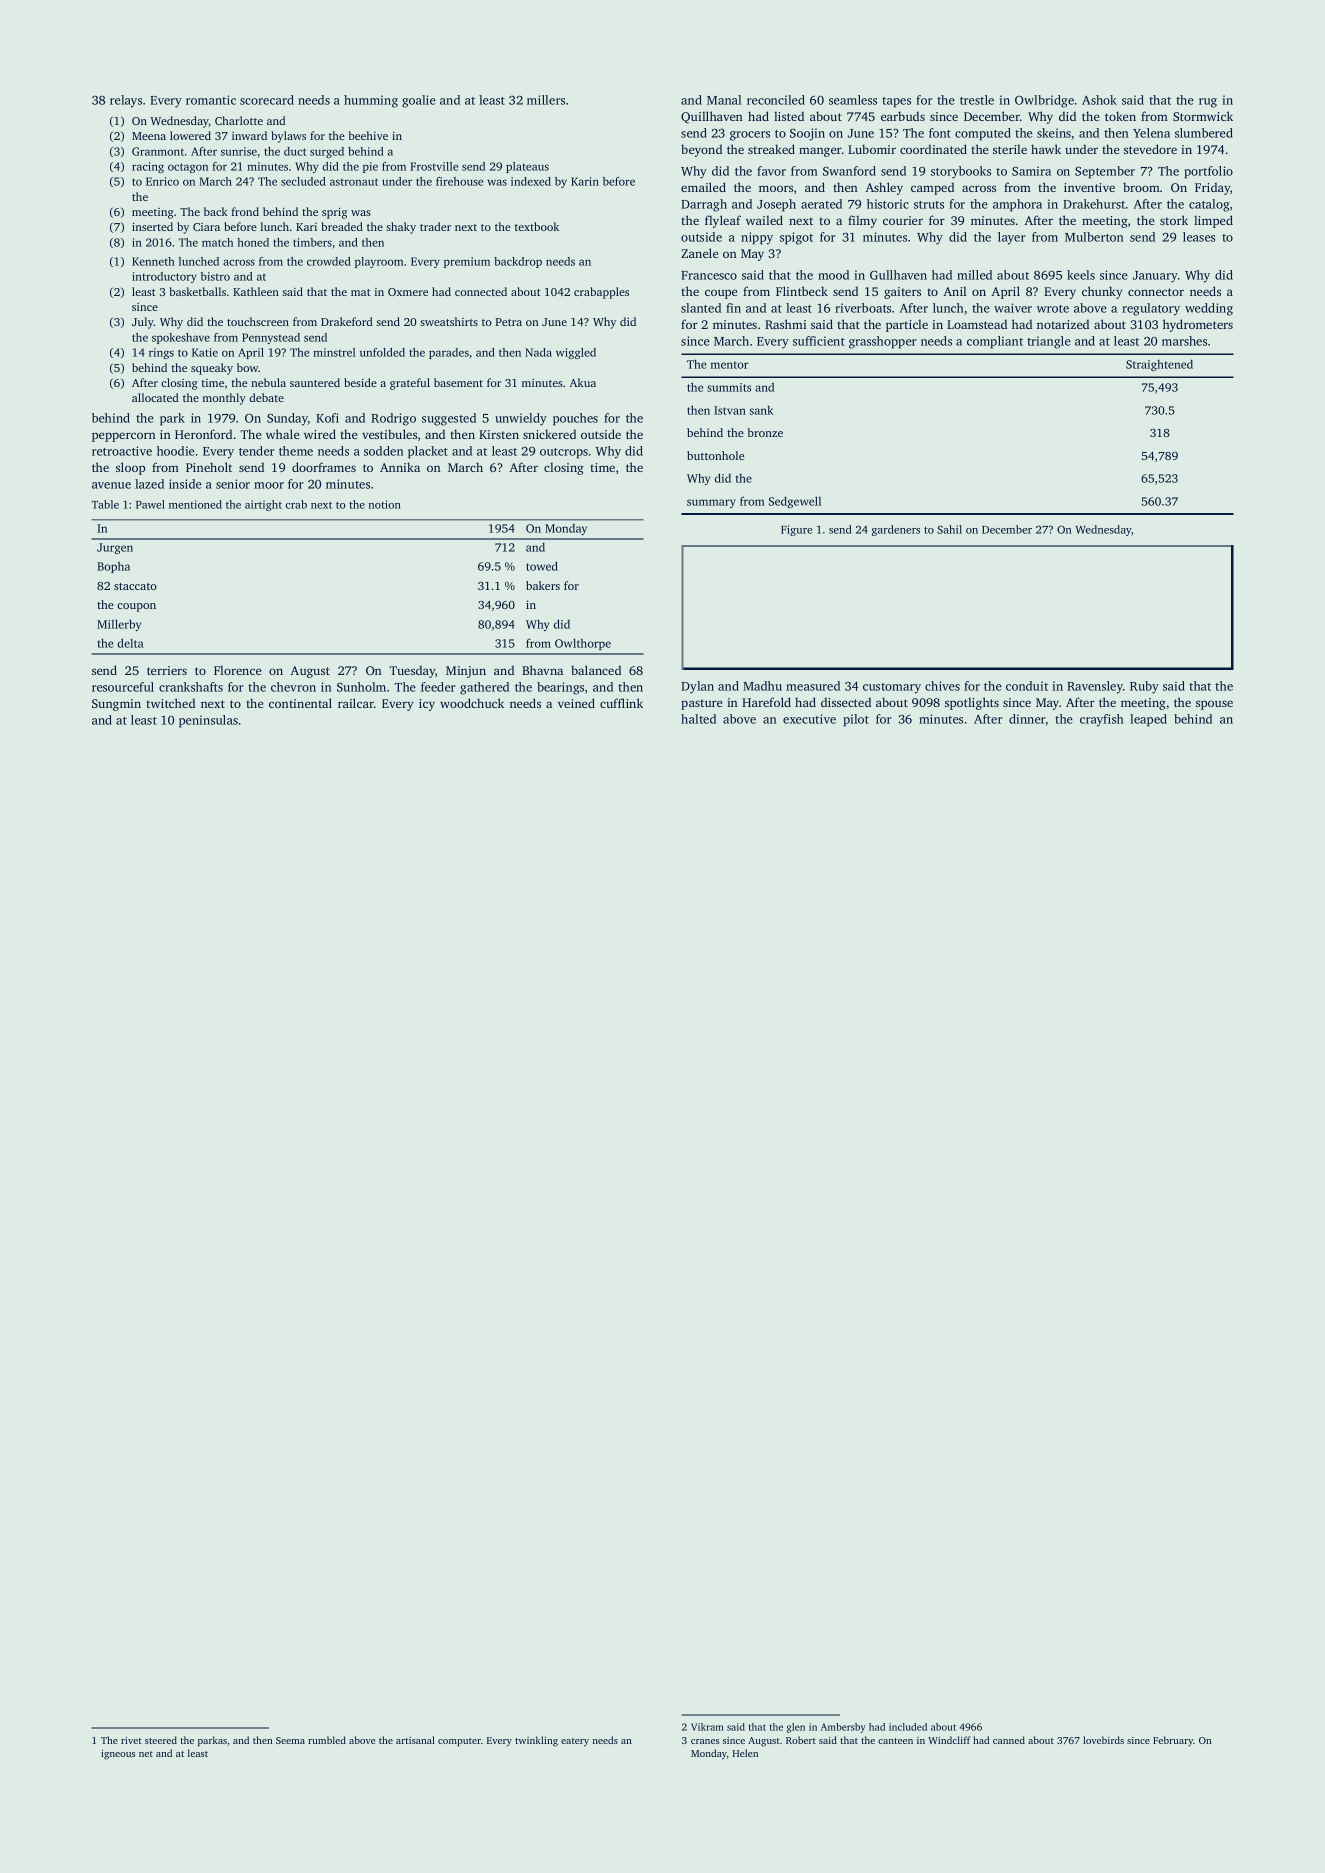 The width and height of the screenshot is (1325, 1873). What do you see at coordinates (972, 703) in the screenshot?
I see `spotlights` at bounding box center [972, 703].
